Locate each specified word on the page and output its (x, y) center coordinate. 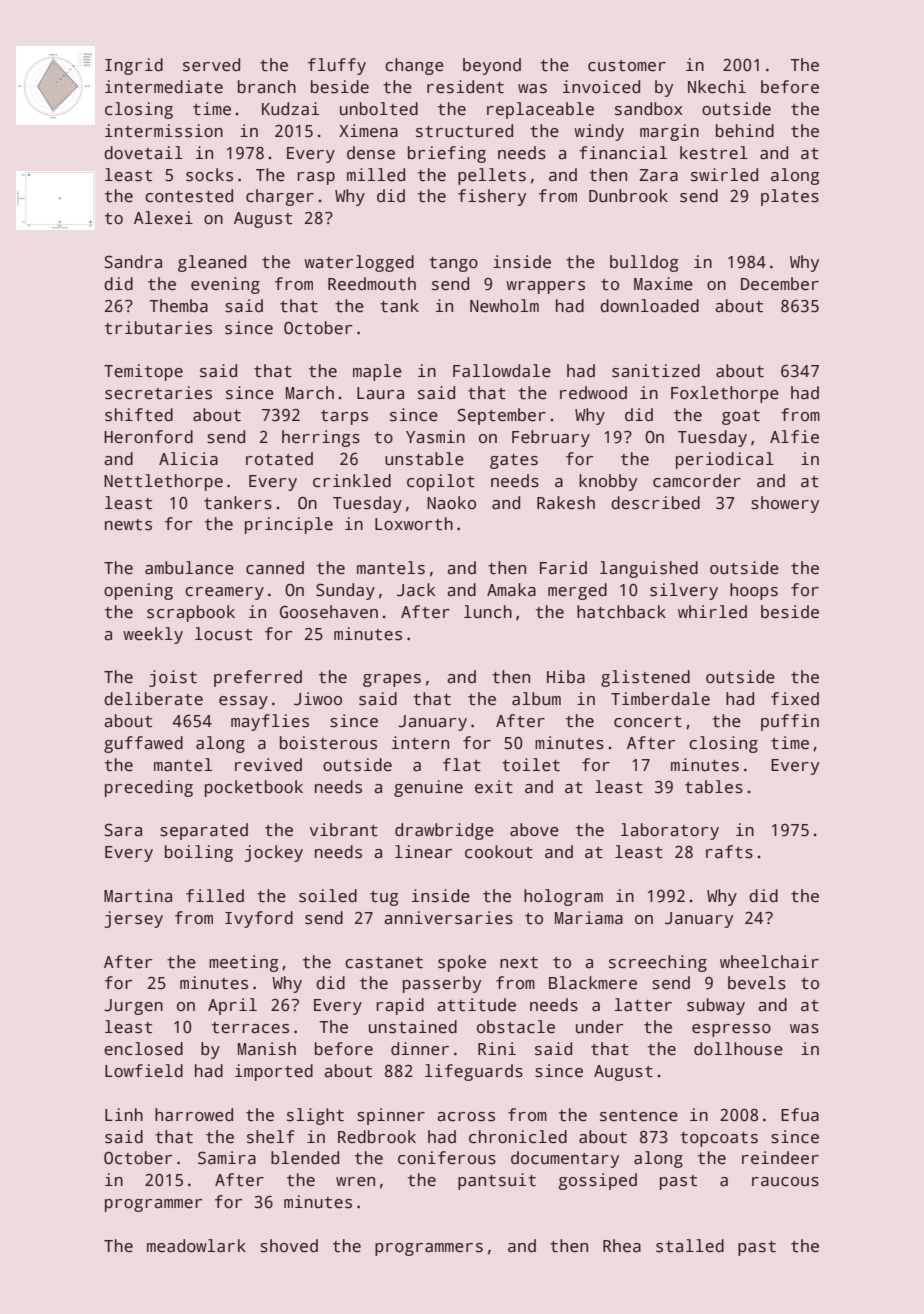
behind (745, 131)
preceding (149, 788)
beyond (492, 66)
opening (138, 591)
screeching (658, 963)
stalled (690, 1246)
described (655, 503)
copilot (441, 482)
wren (355, 1182)
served (211, 65)
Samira (227, 1158)
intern (420, 743)
